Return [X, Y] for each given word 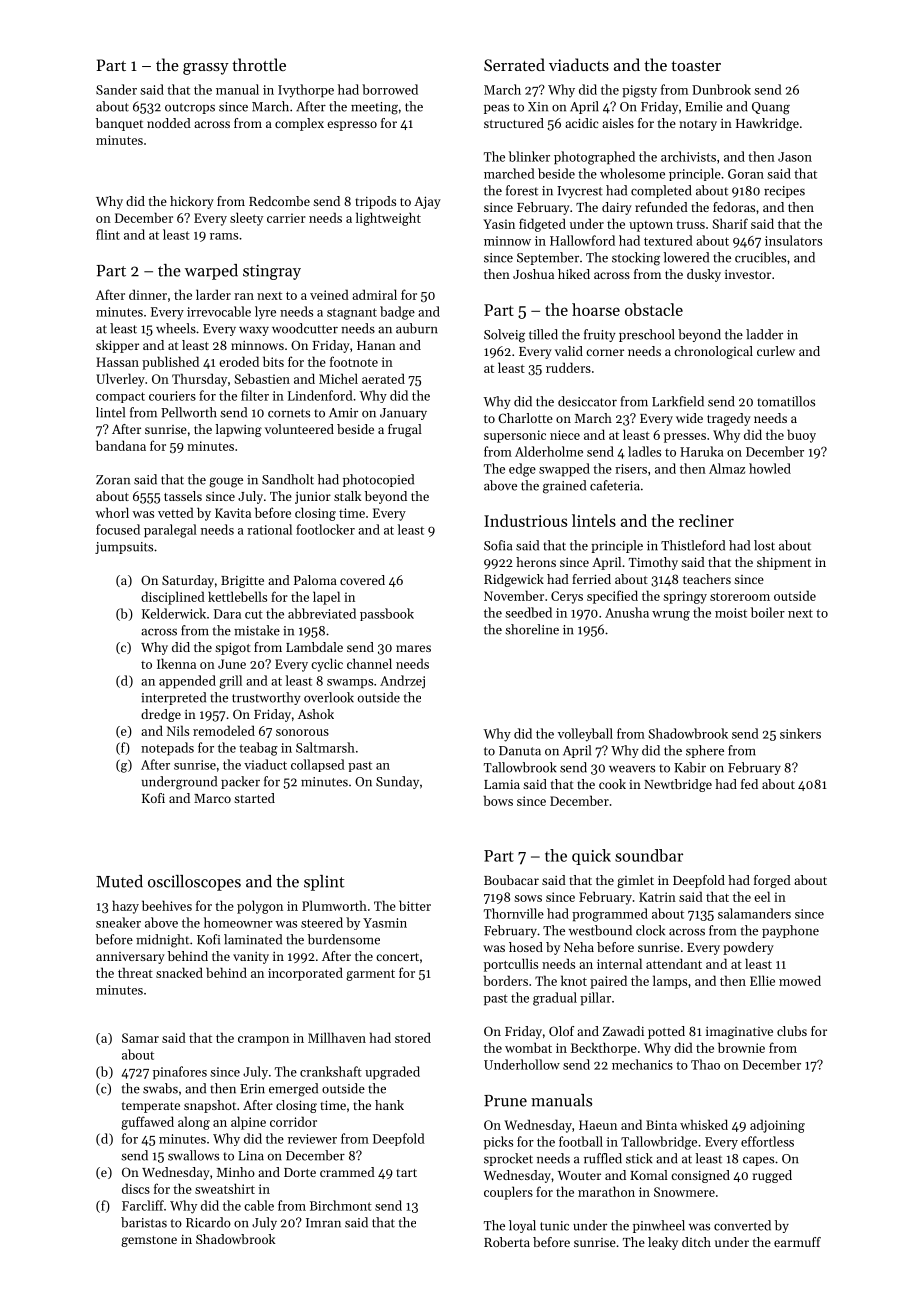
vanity [251, 958]
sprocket [508, 1159]
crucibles [760, 257]
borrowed [390, 89]
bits [273, 361]
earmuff [797, 1242]
